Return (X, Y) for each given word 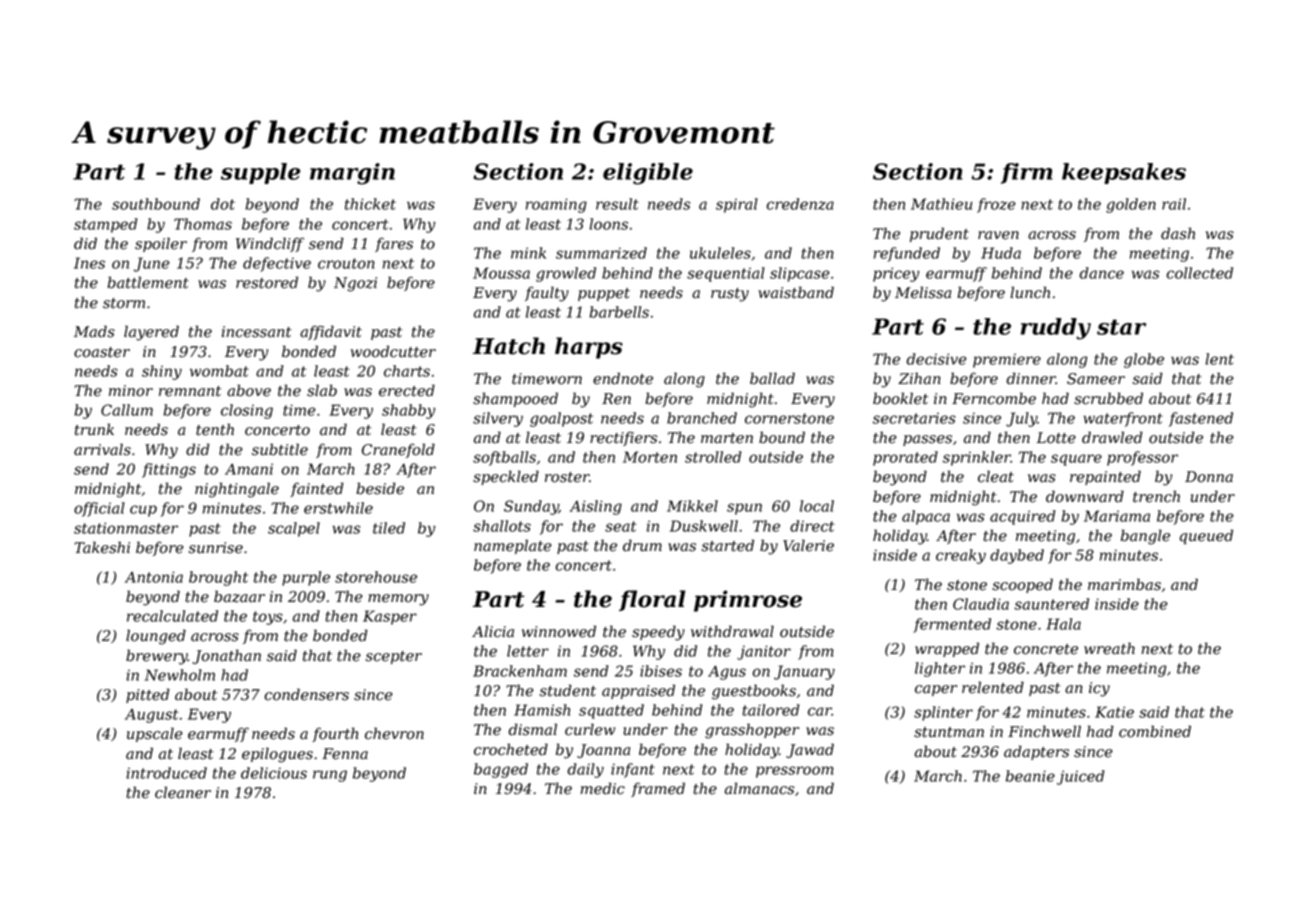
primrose (748, 601)
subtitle (280, 449)
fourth (335, 734)
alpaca (926, 517)
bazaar (239, 596)
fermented (952, 625)
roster (567, 477)
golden (1131, 205)
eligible (648, 174)
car (820, 711)
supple (260, 173)
